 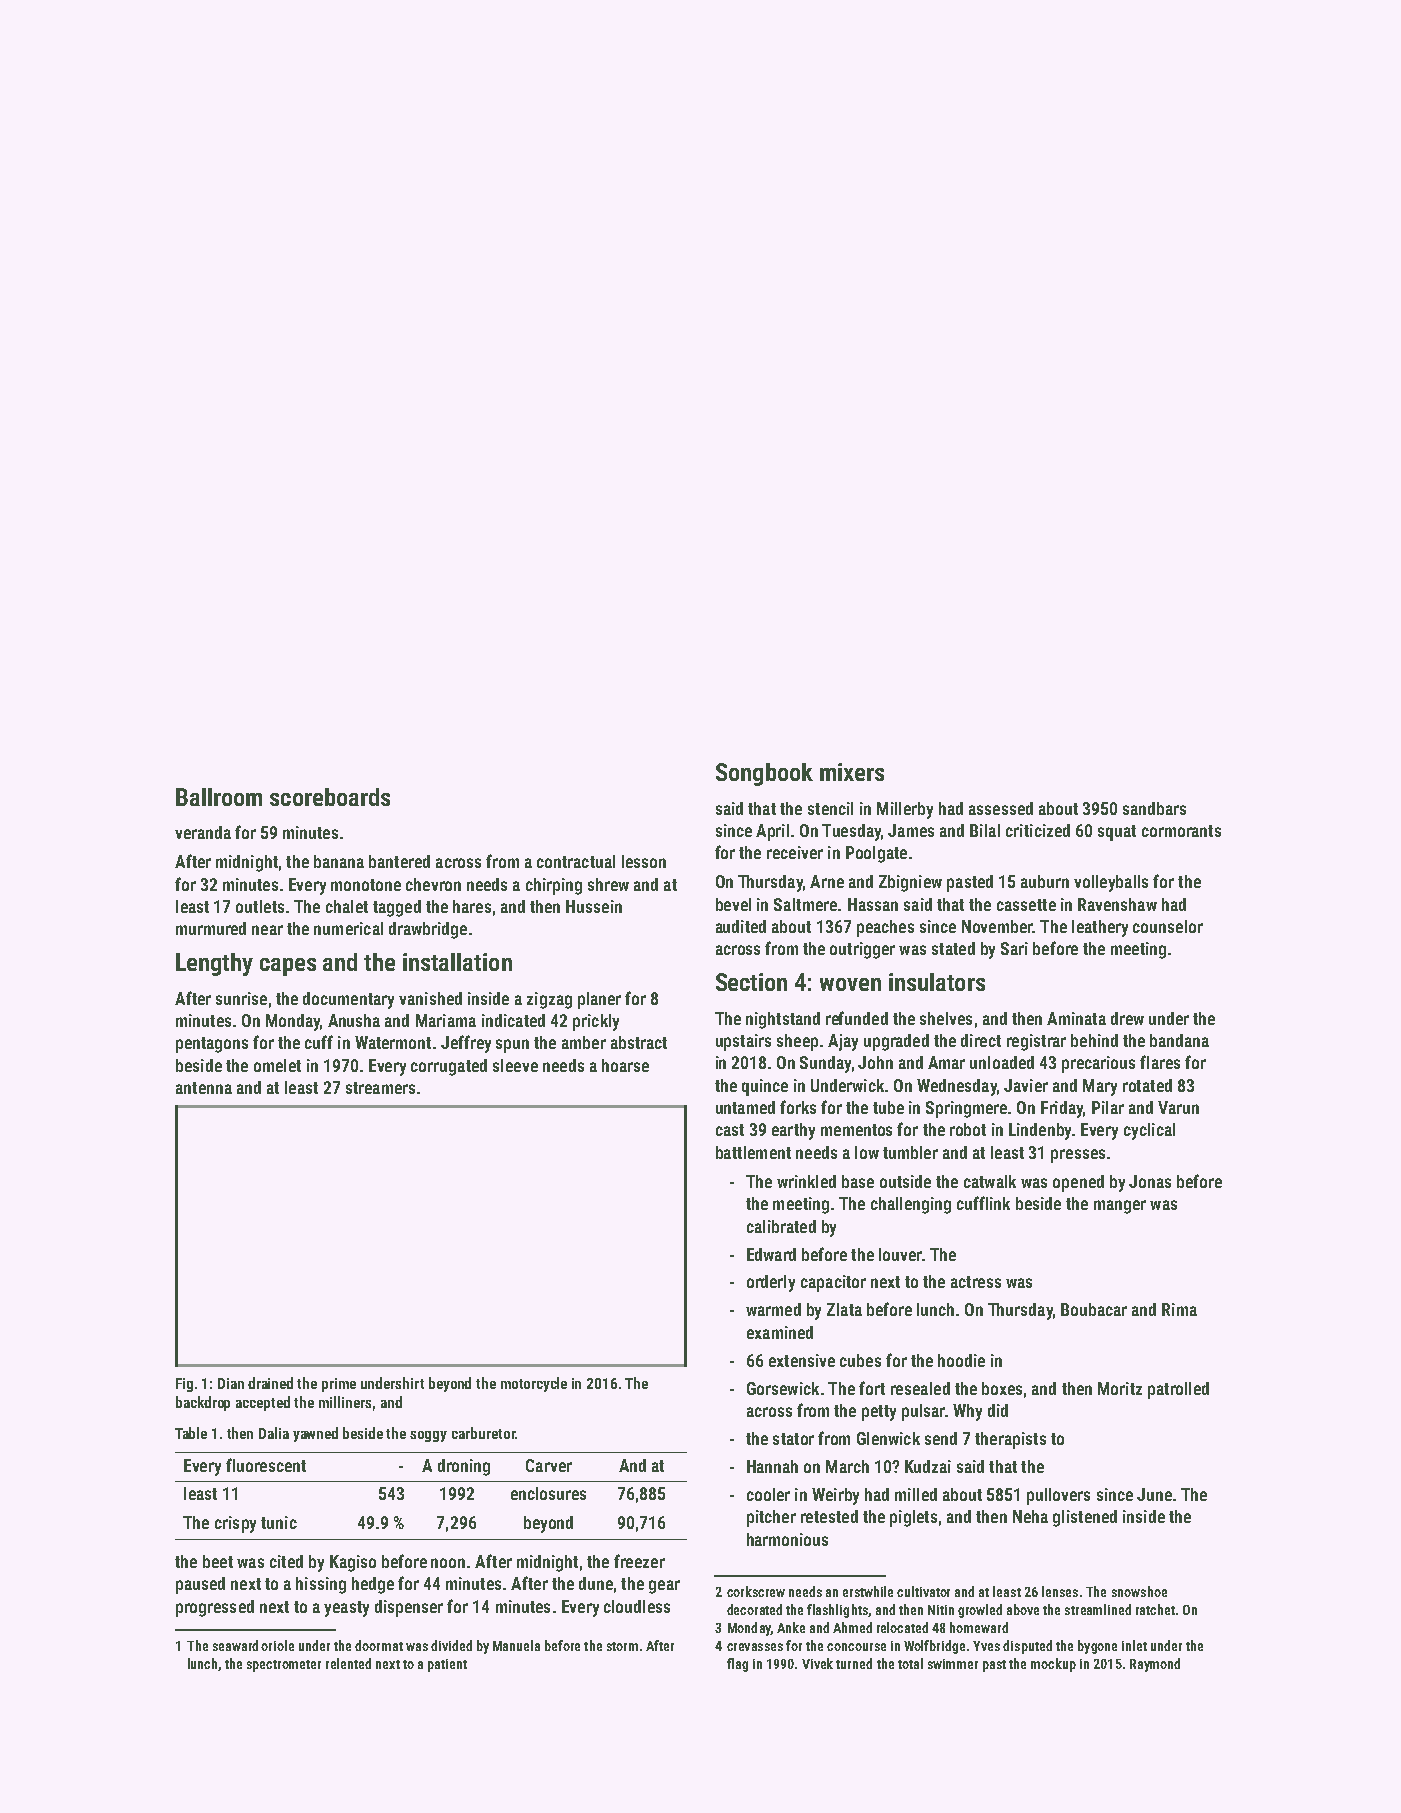 I want to click on Songbook, so click(x=764, y=774).
